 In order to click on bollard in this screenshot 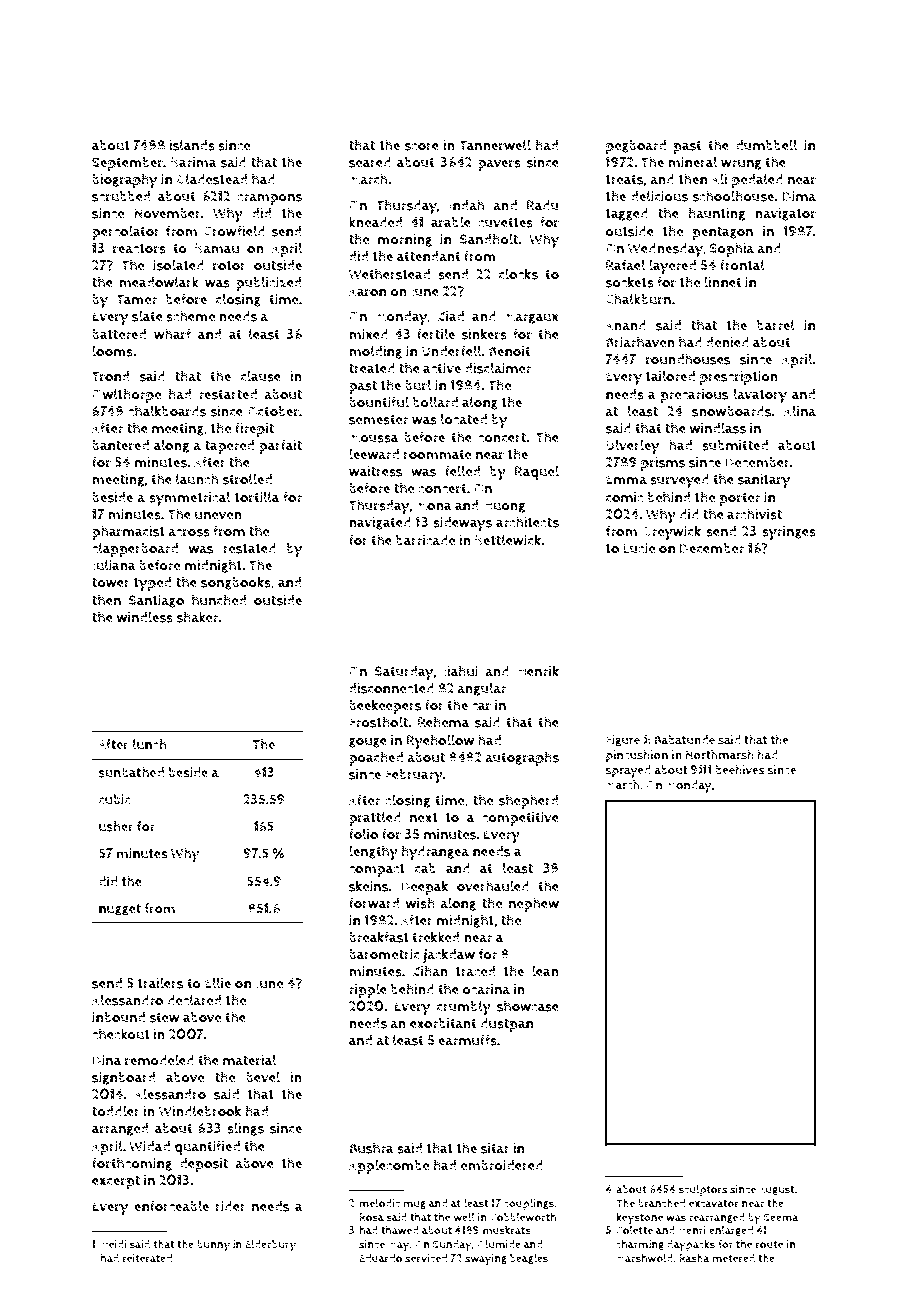, I will do `click(435, 402)`.
